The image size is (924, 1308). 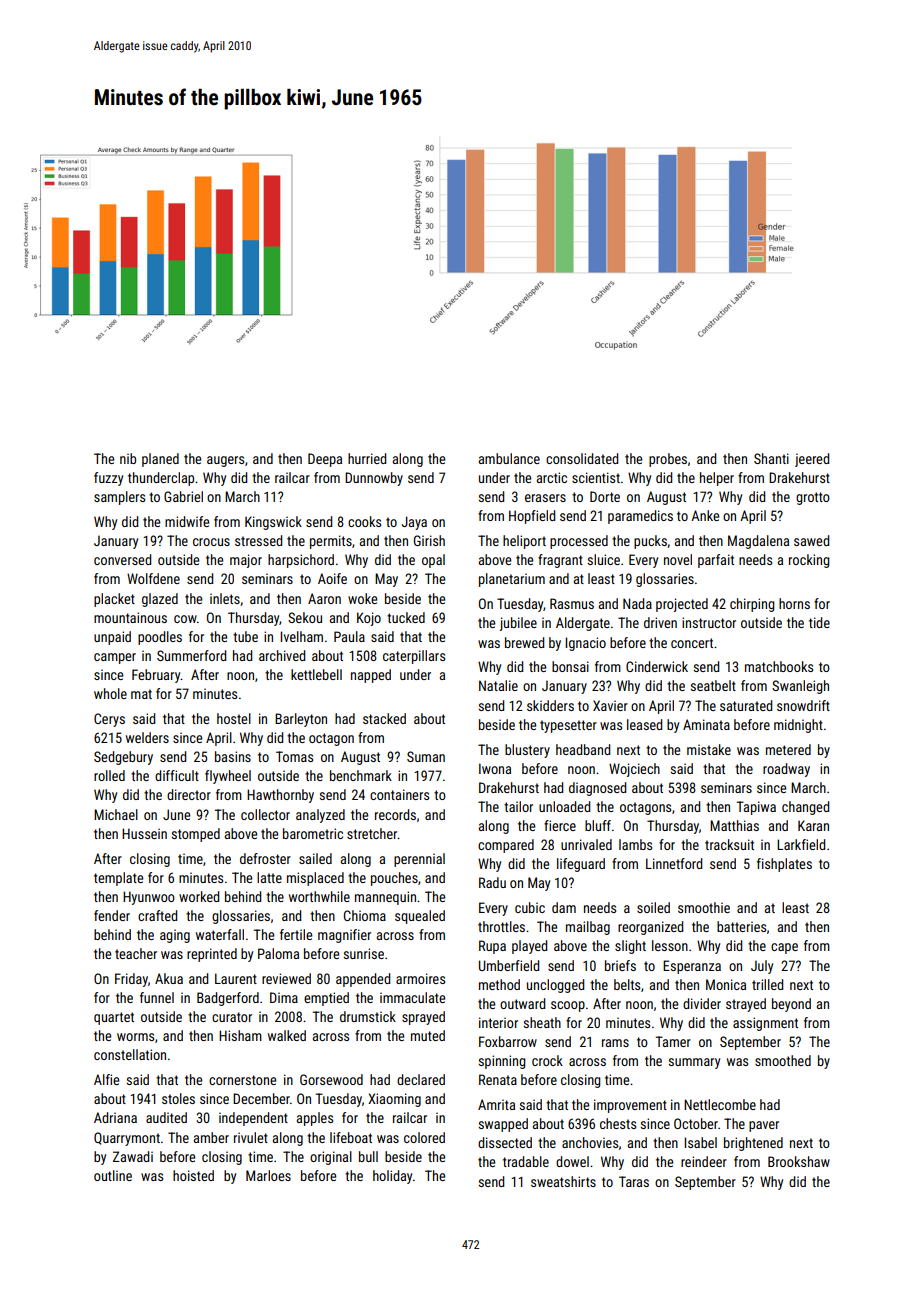 I want to click on Rasmus, so click(x=572, y=603).
